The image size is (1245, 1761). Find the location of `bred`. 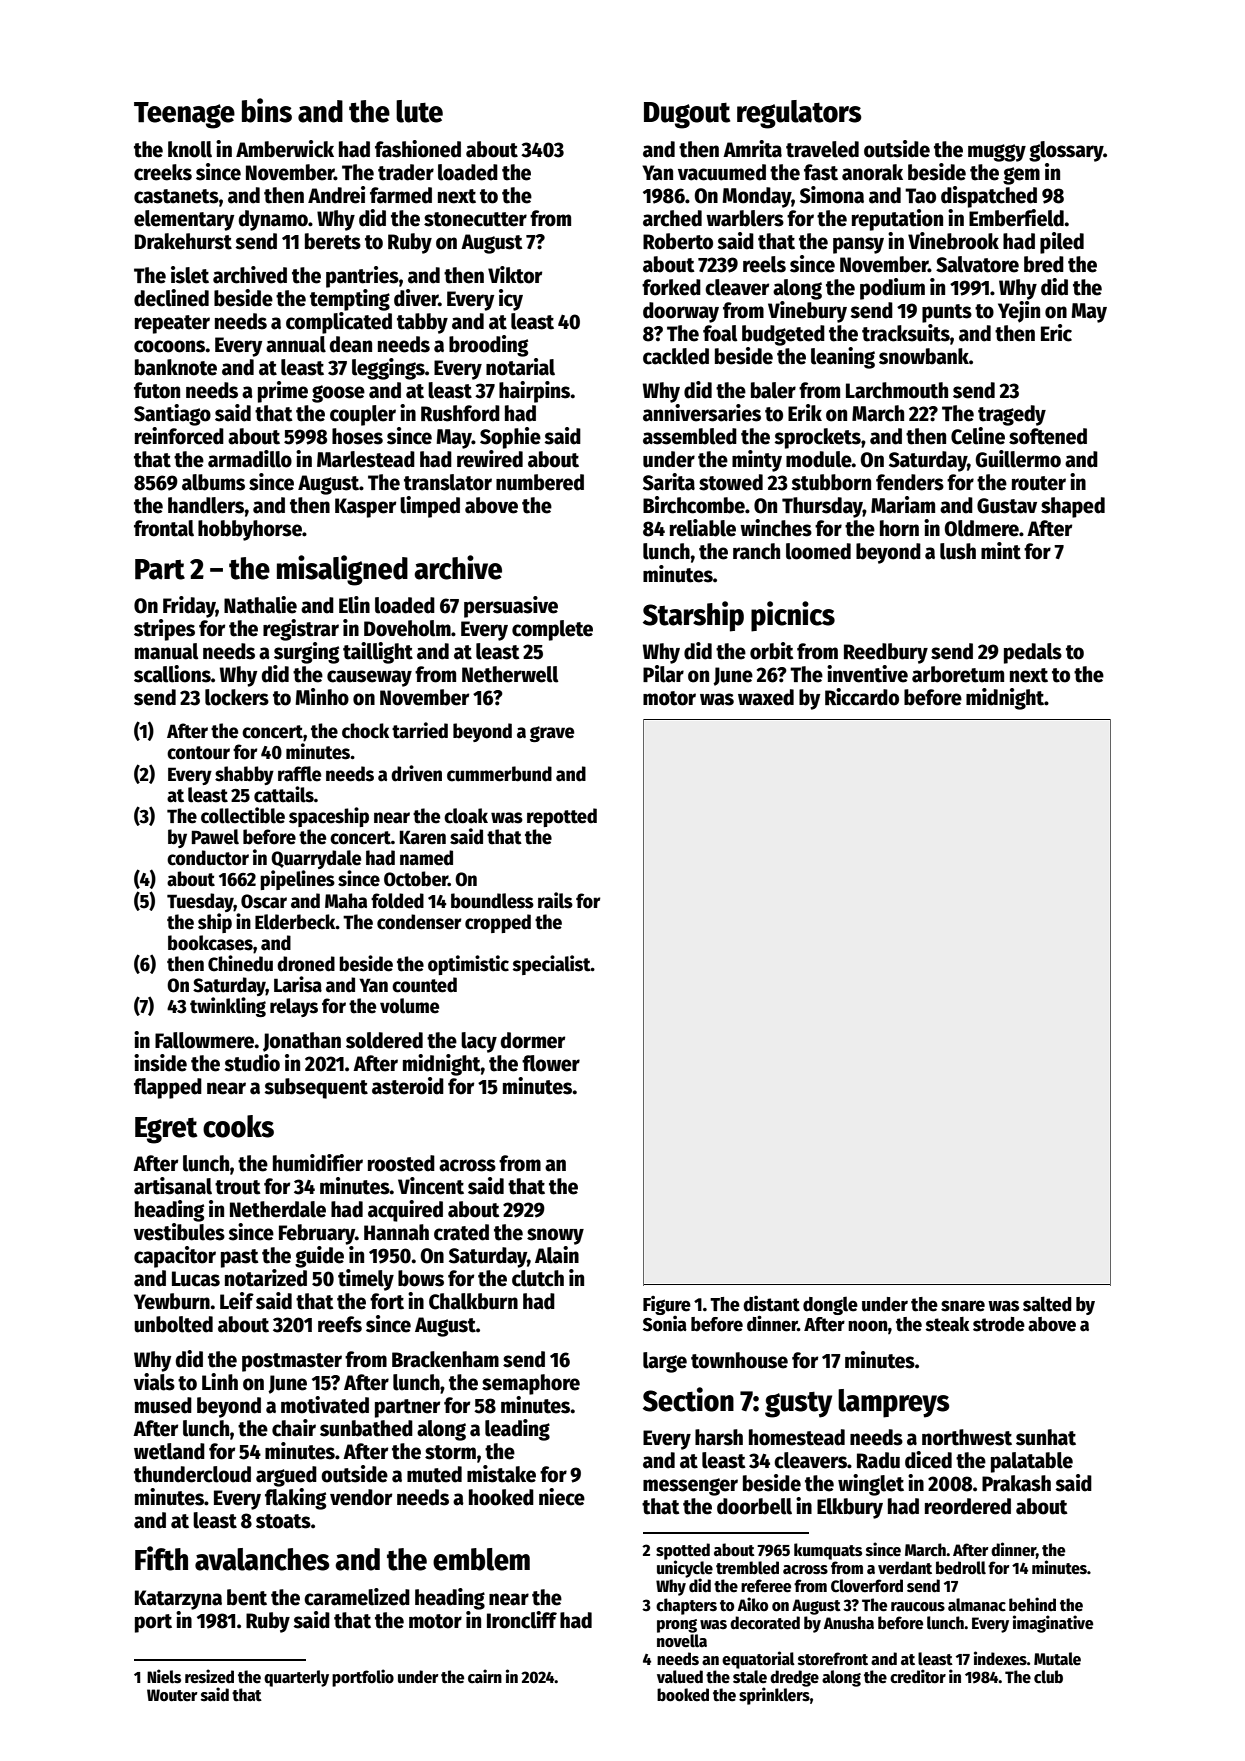

bred is located at coordinates (1044, 264).
